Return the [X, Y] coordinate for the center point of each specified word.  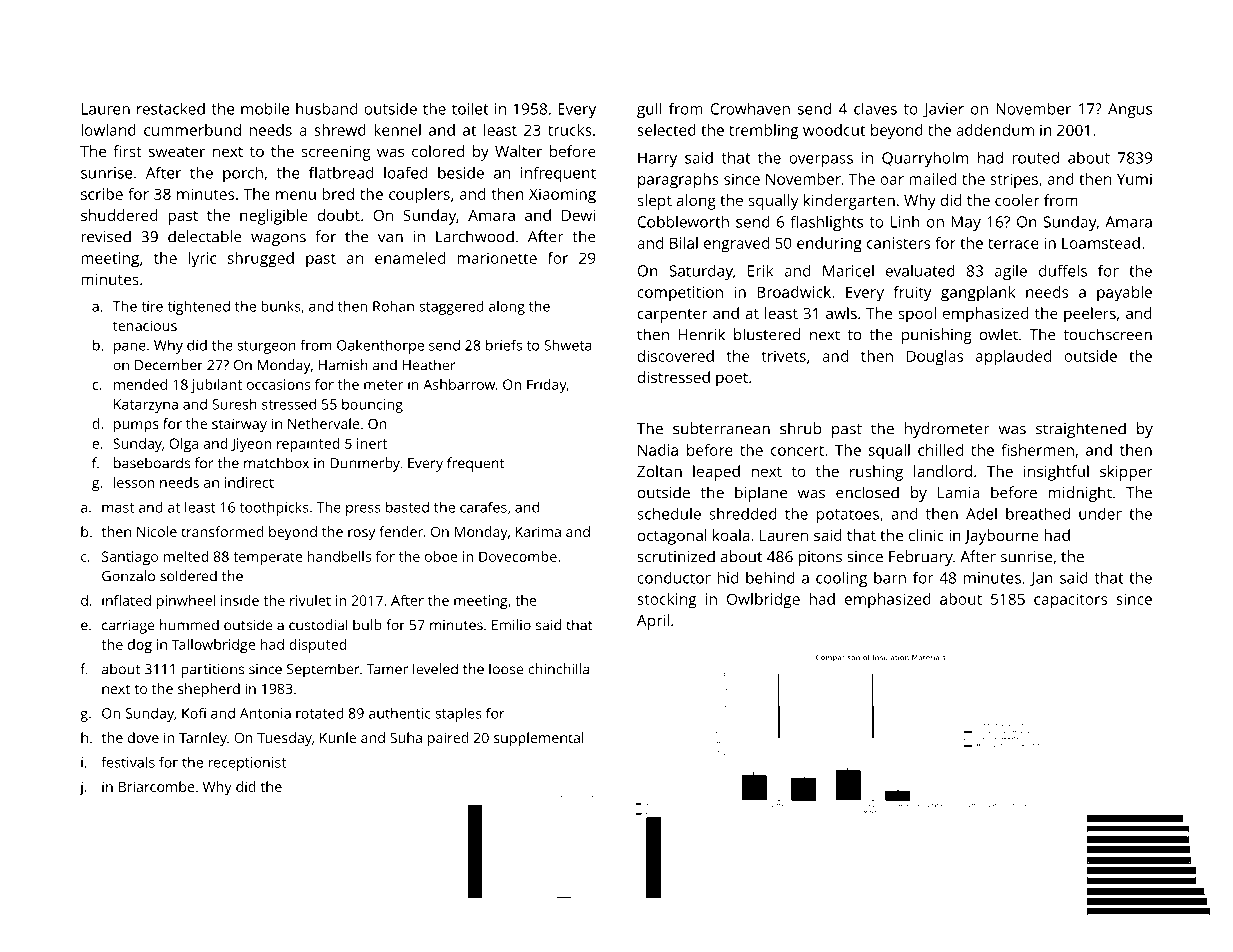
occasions [278, 384]
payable [1124, 294]
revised [106, 236]
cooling [841, 579]
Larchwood [475, 236]
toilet [470, 108]
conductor [674, 577]
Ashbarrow [459, 384]
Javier [943, 110]
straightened [1081, 430]
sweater [177, 152]
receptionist [247, 764]
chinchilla [558, 669]
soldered [188, 576]
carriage [128, 627]
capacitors [1070, 601]
